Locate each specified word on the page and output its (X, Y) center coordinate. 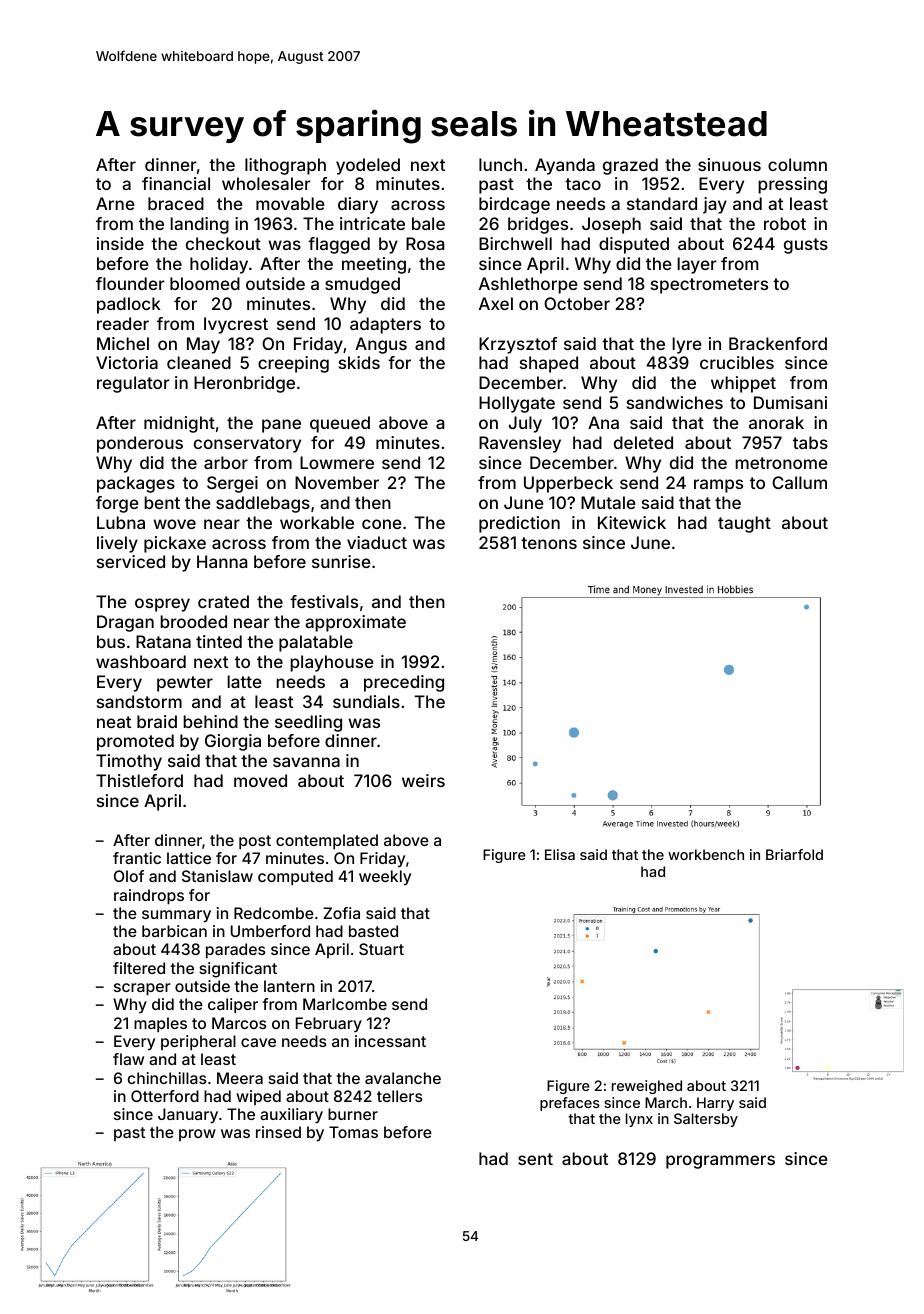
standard (662, 203)
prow (197, 1135)
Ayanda (565, 166)
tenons (549, 543)
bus (111, 641)
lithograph (285, 166)
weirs (423, 780)
